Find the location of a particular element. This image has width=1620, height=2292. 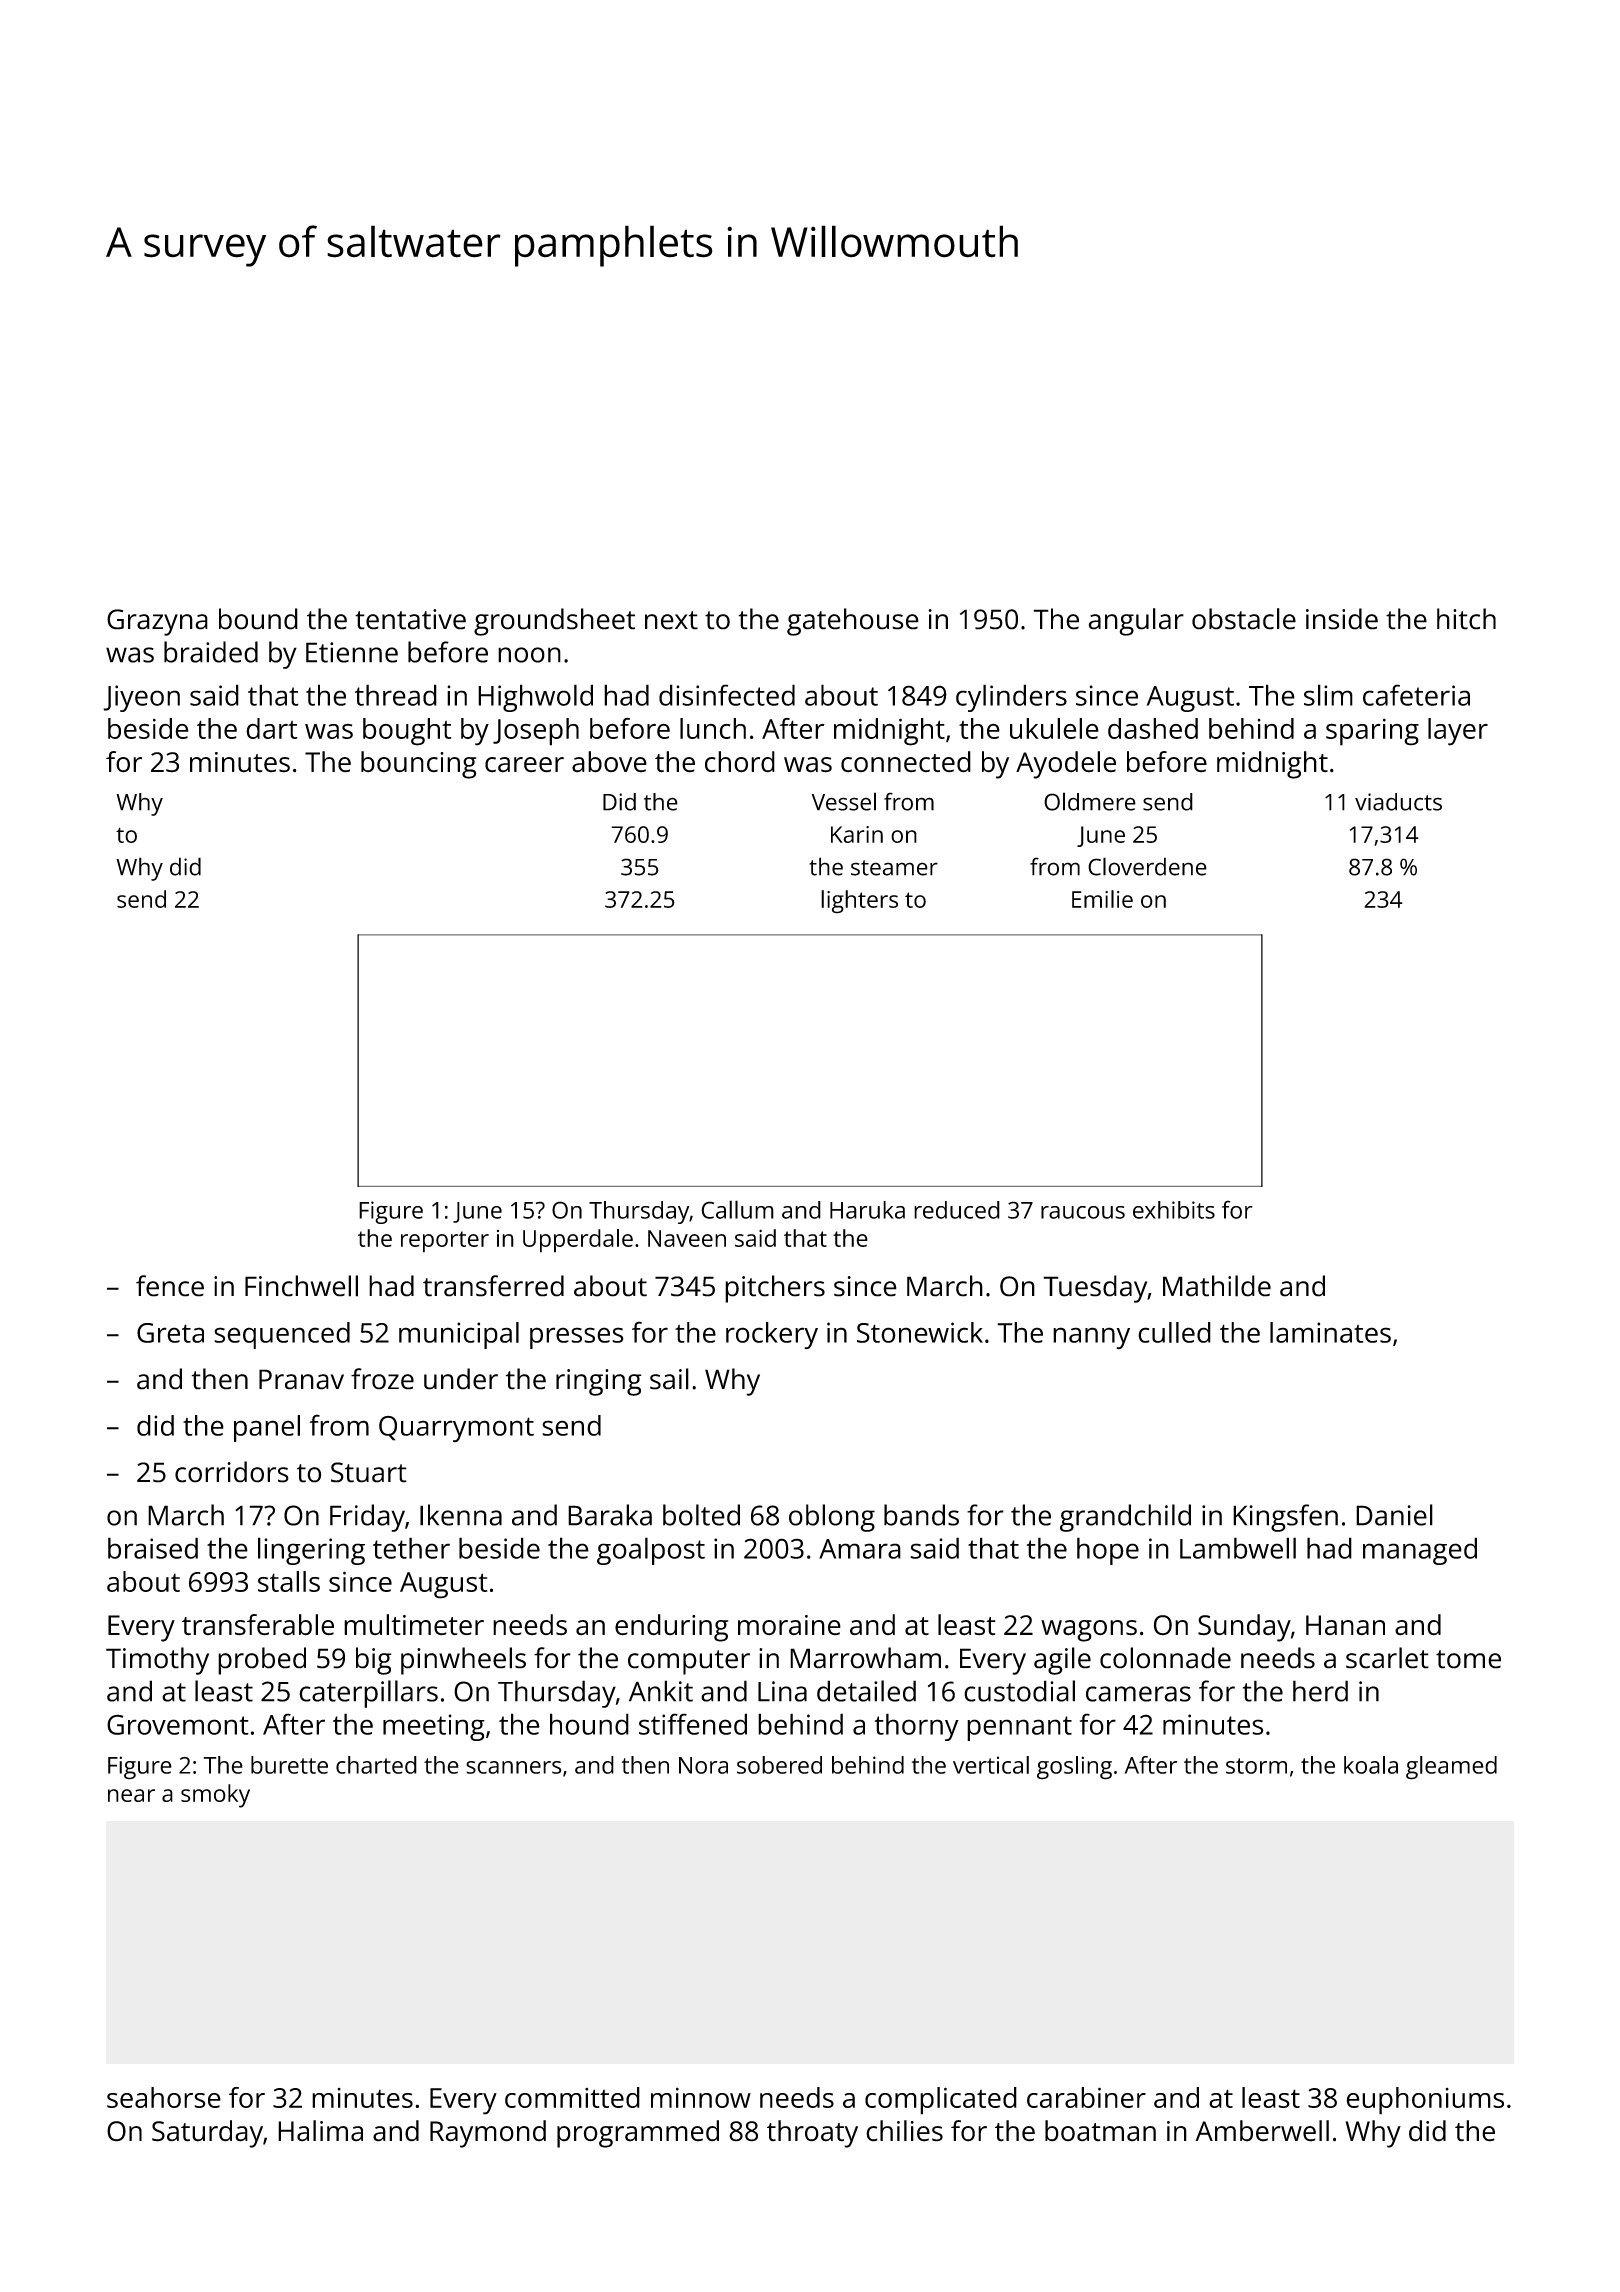

Mathilde is located at coordinates (1217, 1286).
